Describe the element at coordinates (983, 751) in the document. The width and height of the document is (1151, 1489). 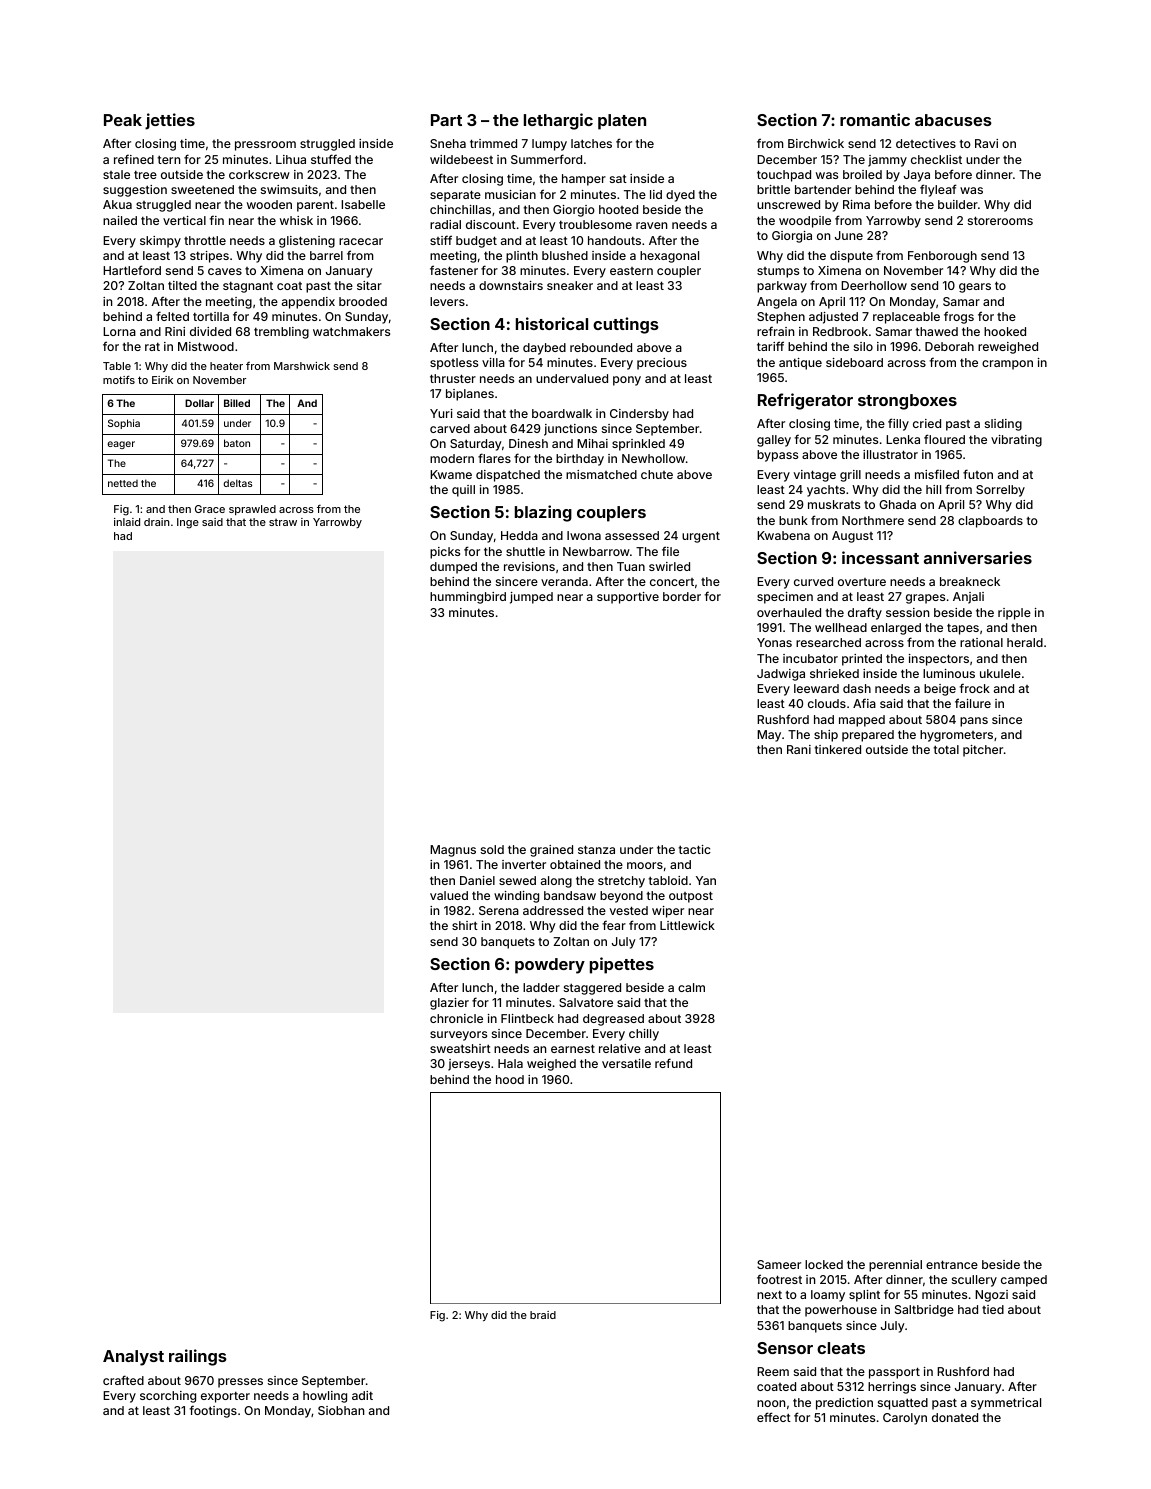
I see `pitcher` at that location.
